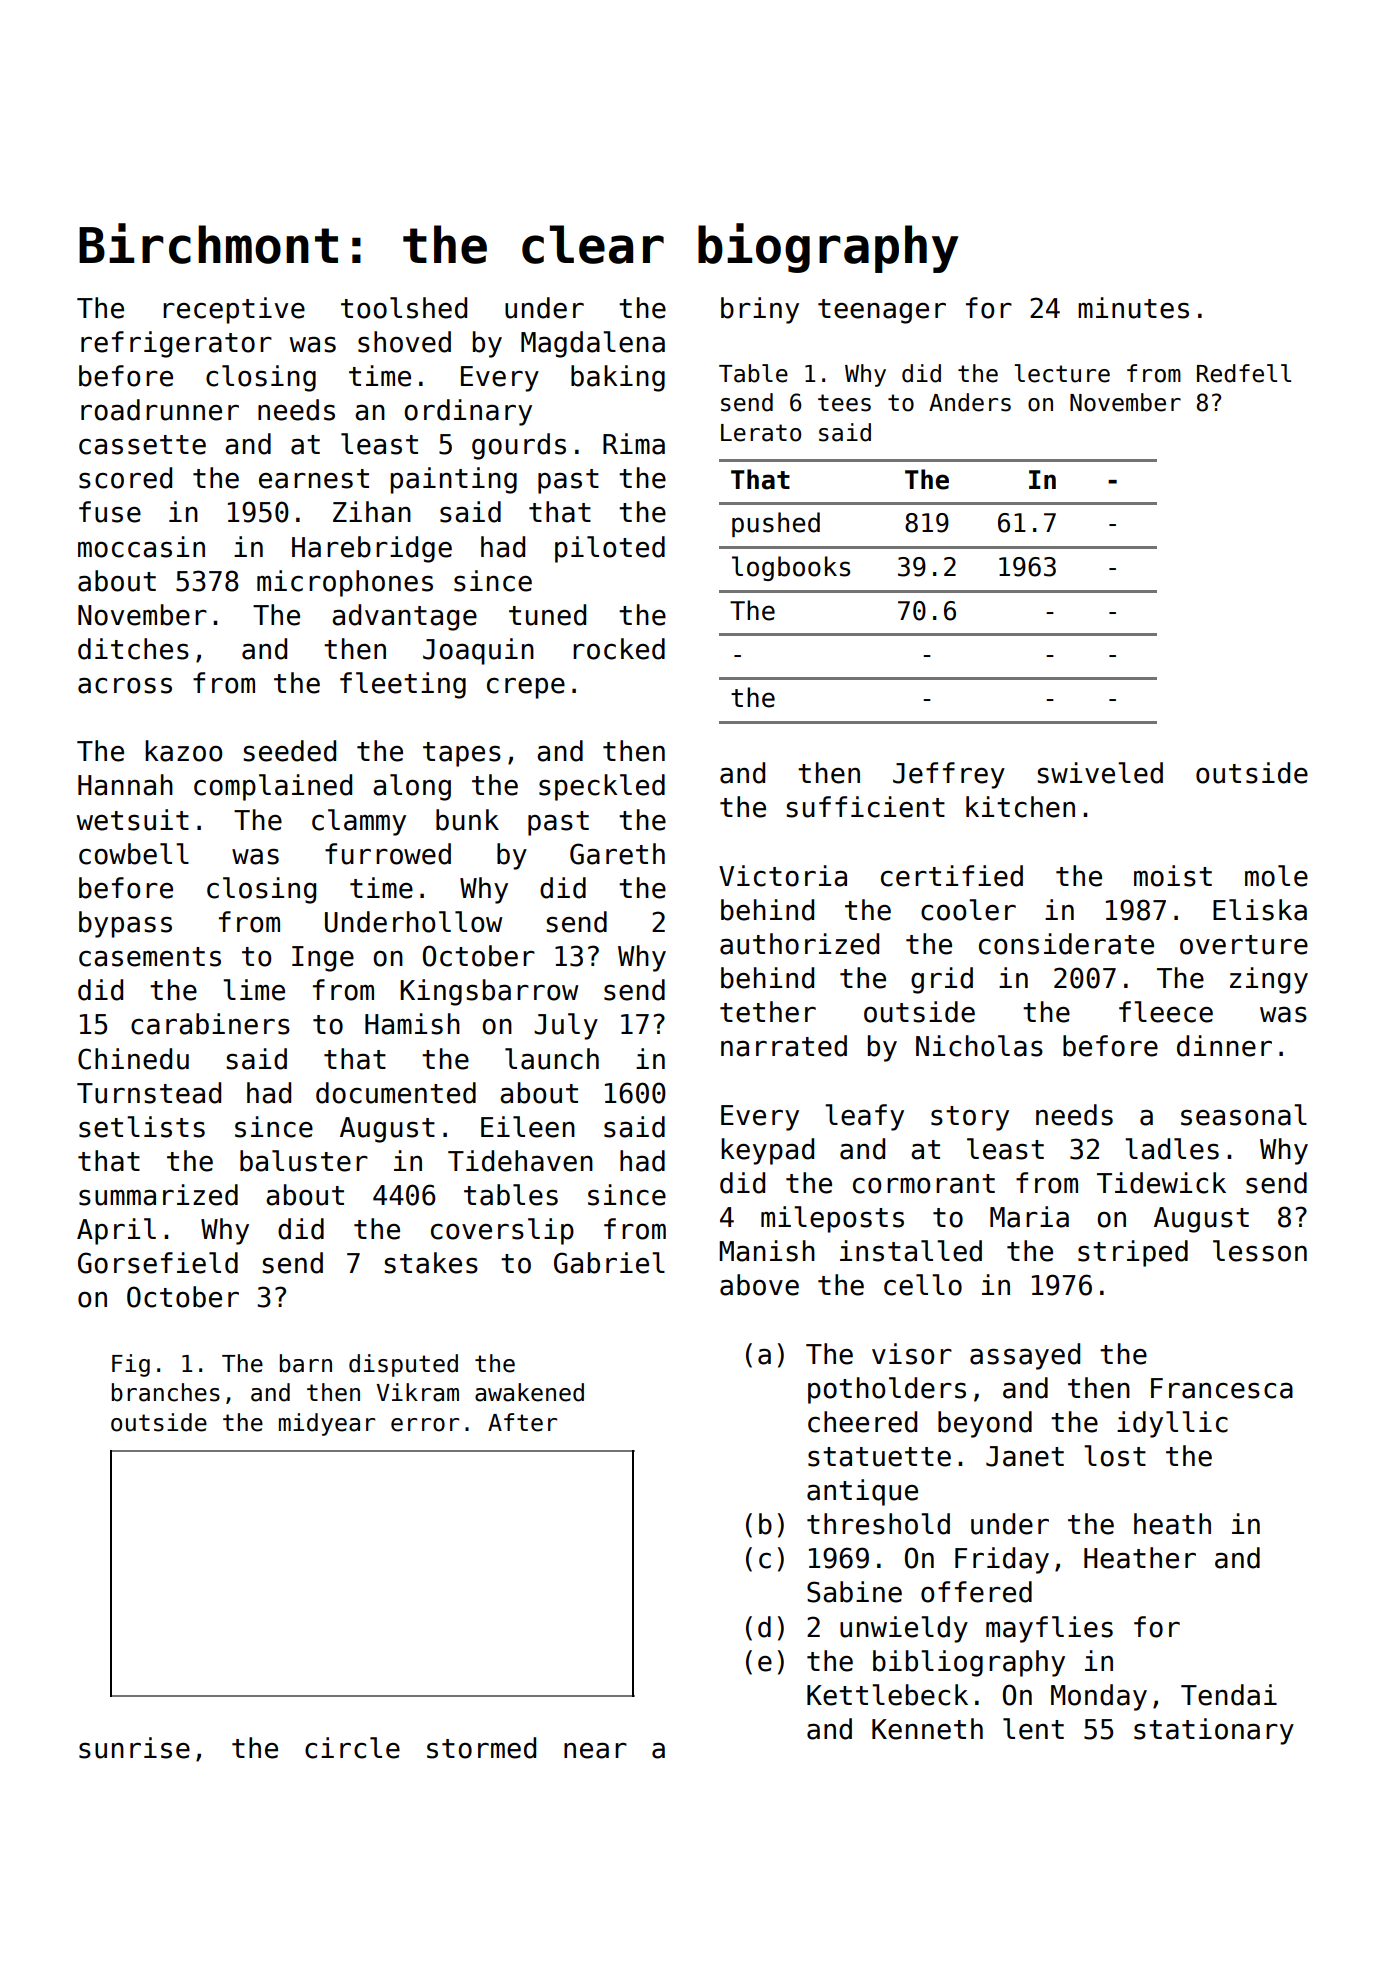 Image resolution: width=1386 pixels, height=1969 pixels. Describe the element at coordinates (799, 944) in the document. I see `authorized` at that location.
